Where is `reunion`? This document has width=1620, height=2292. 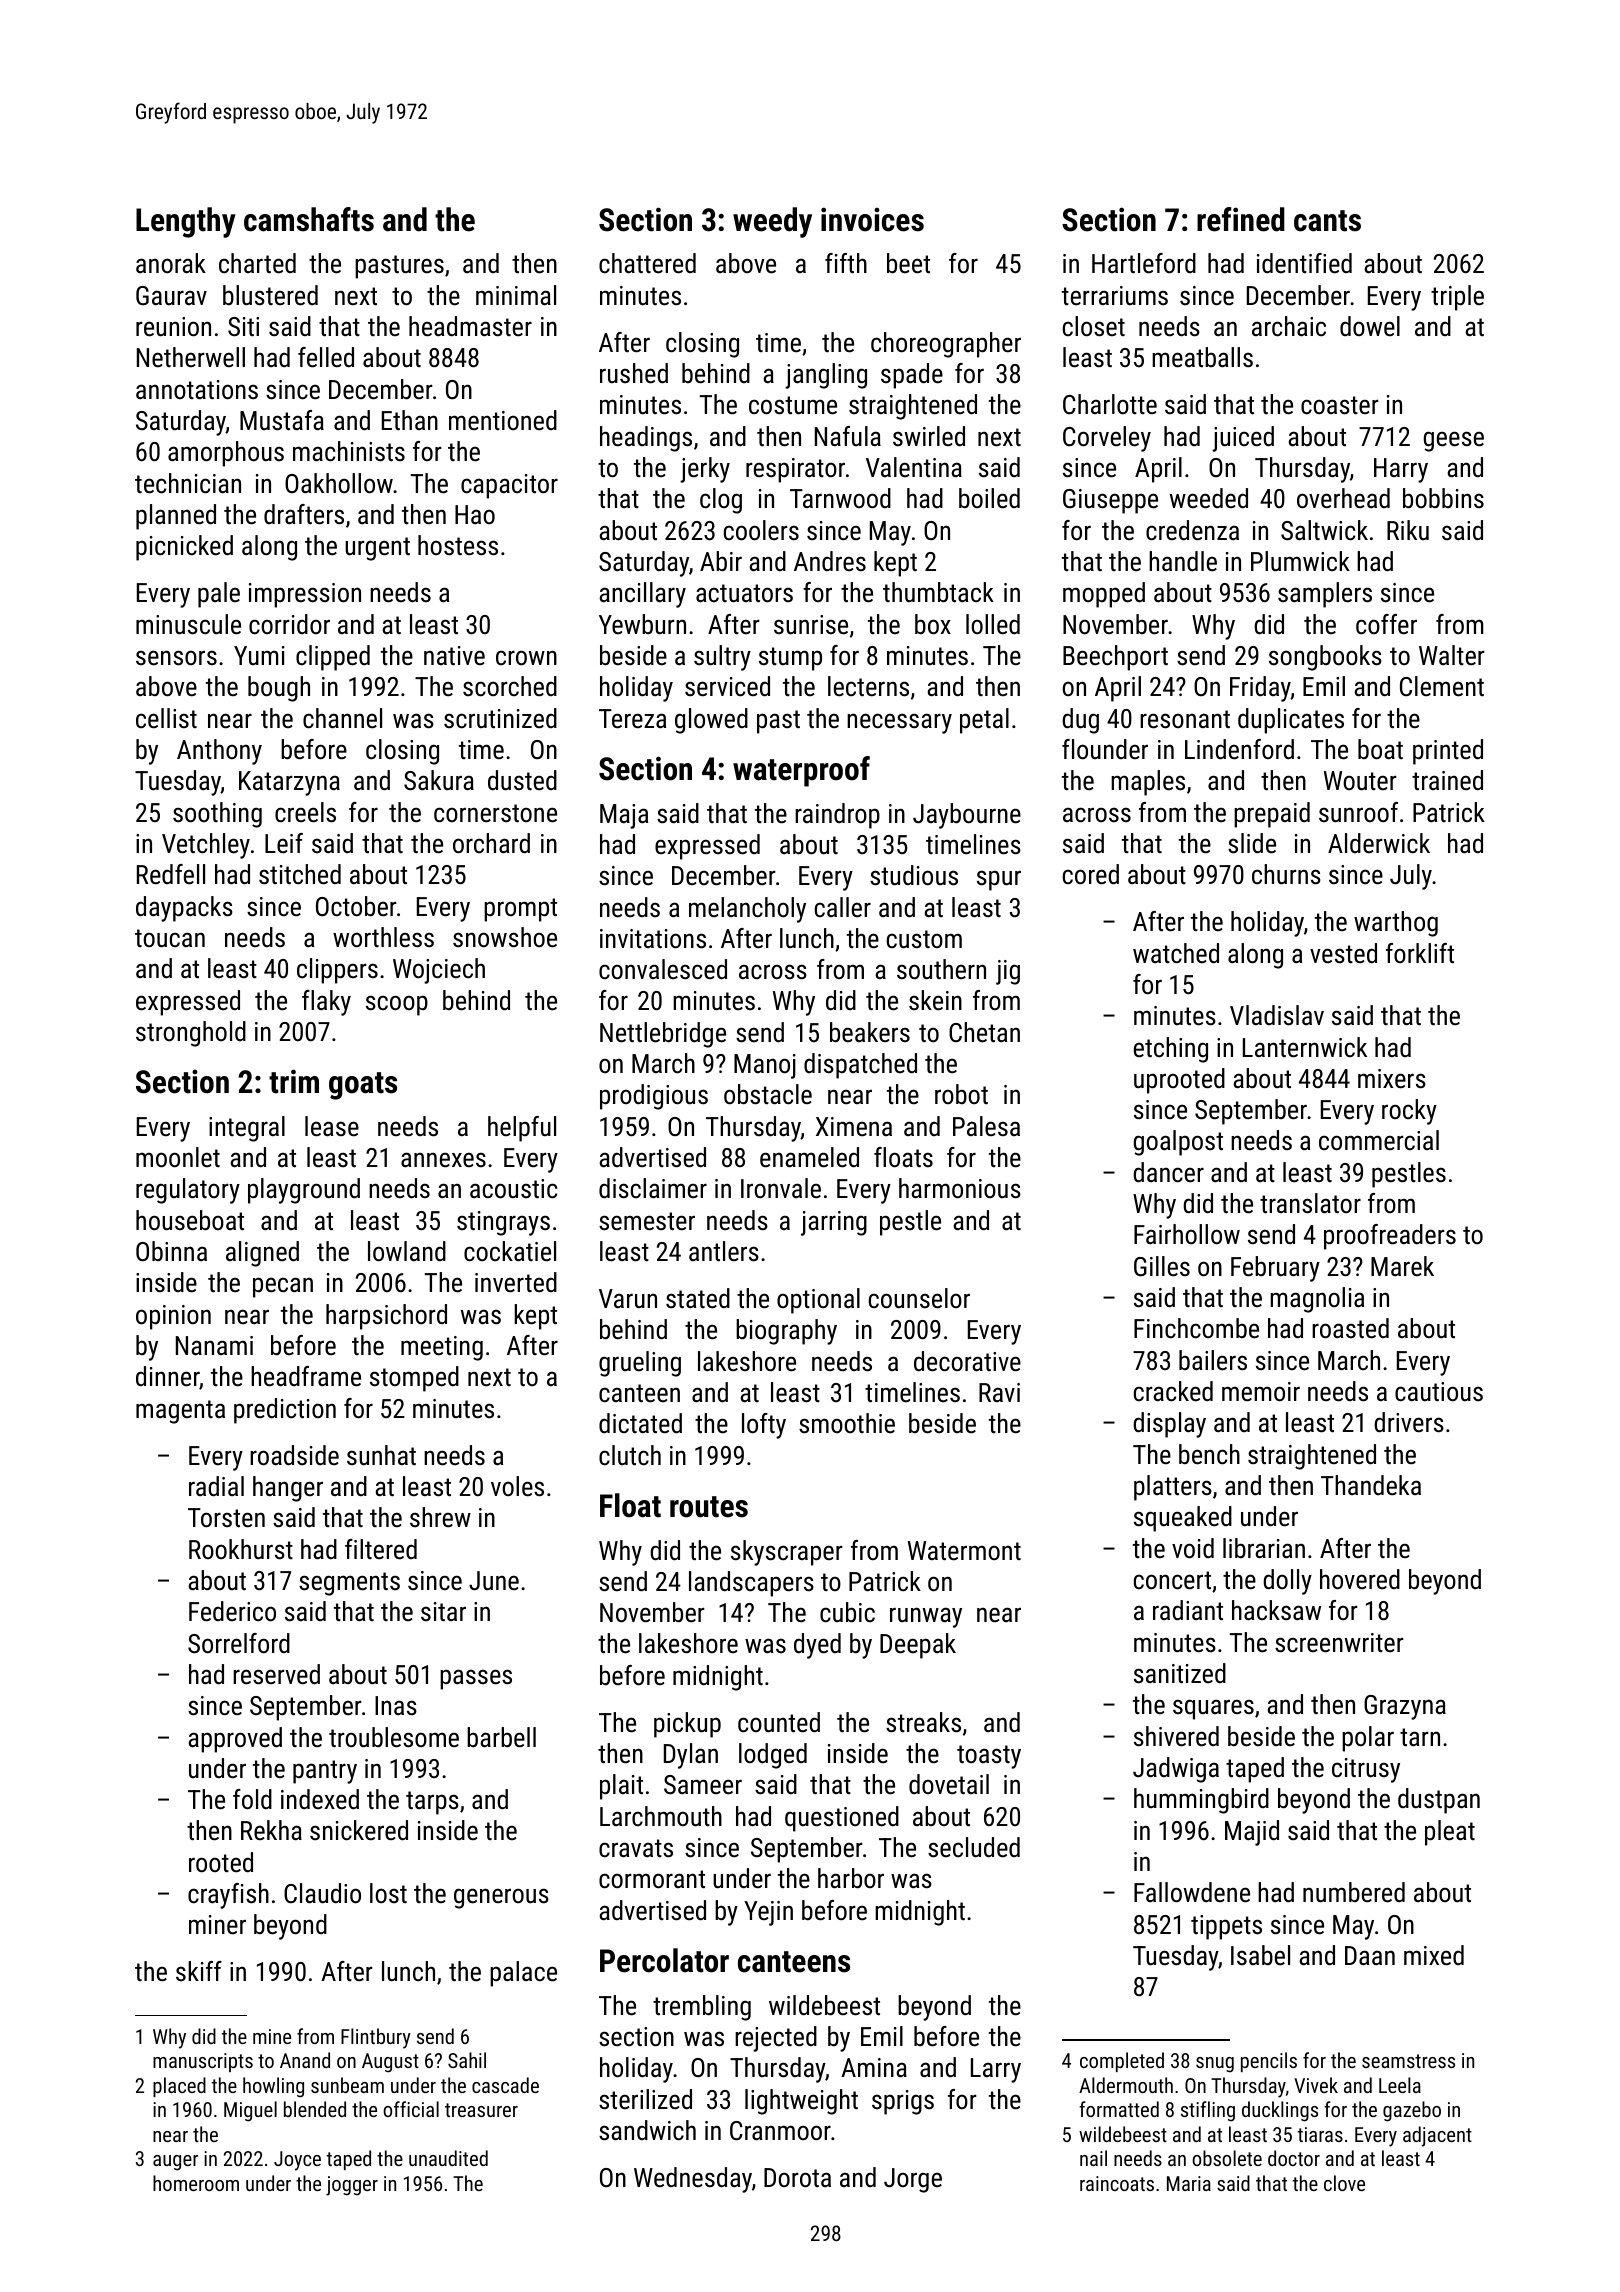 reunion is located at coordinates (173, 327).
